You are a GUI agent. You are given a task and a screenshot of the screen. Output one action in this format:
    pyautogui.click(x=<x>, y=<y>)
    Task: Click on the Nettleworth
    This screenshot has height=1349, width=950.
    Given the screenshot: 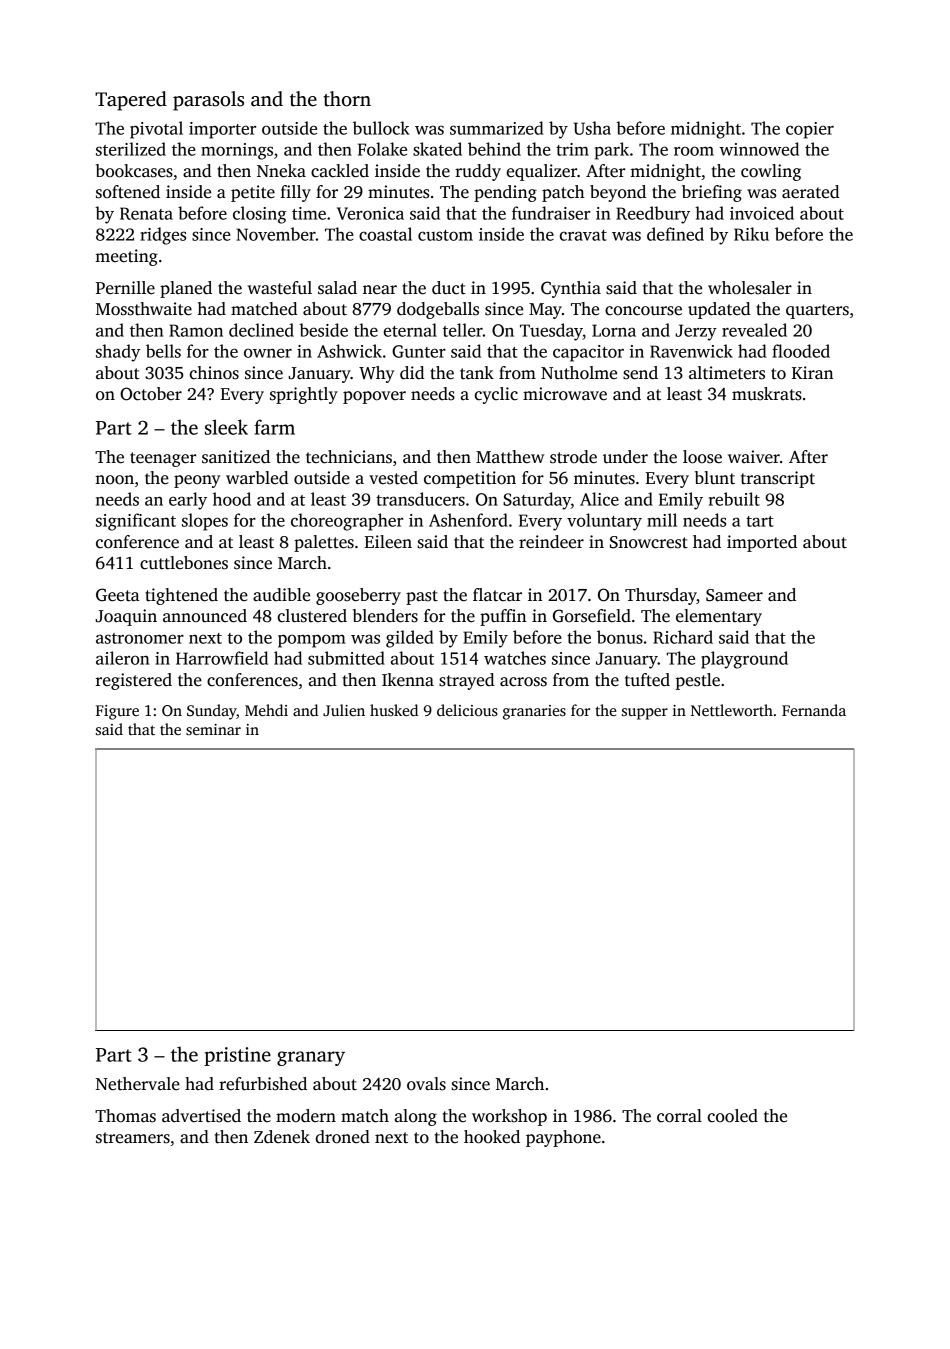 What is the action you would take?
    pyautogui.click(x=732, y=710)
